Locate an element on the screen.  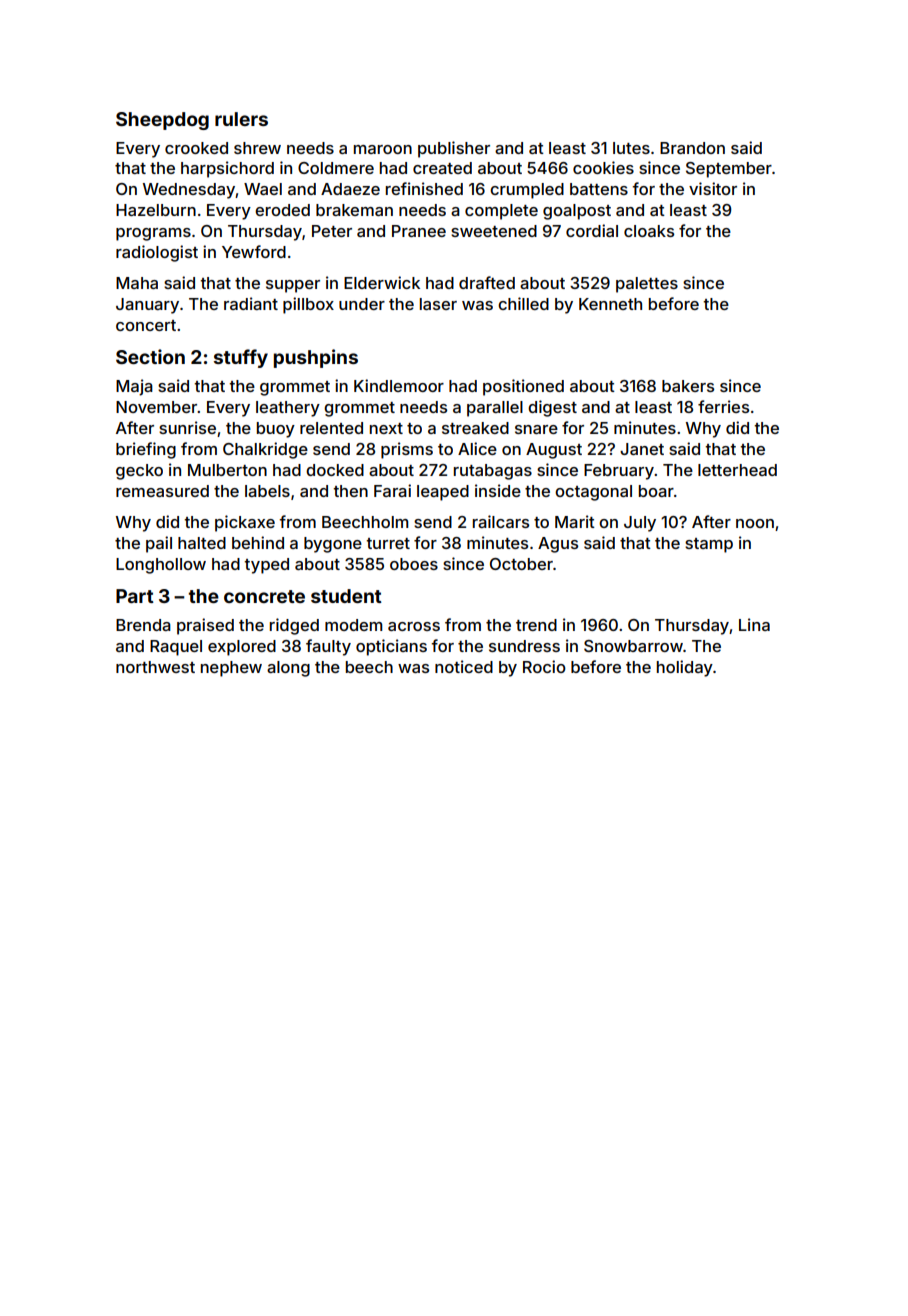
modem is located at coordinates (353, 625).
